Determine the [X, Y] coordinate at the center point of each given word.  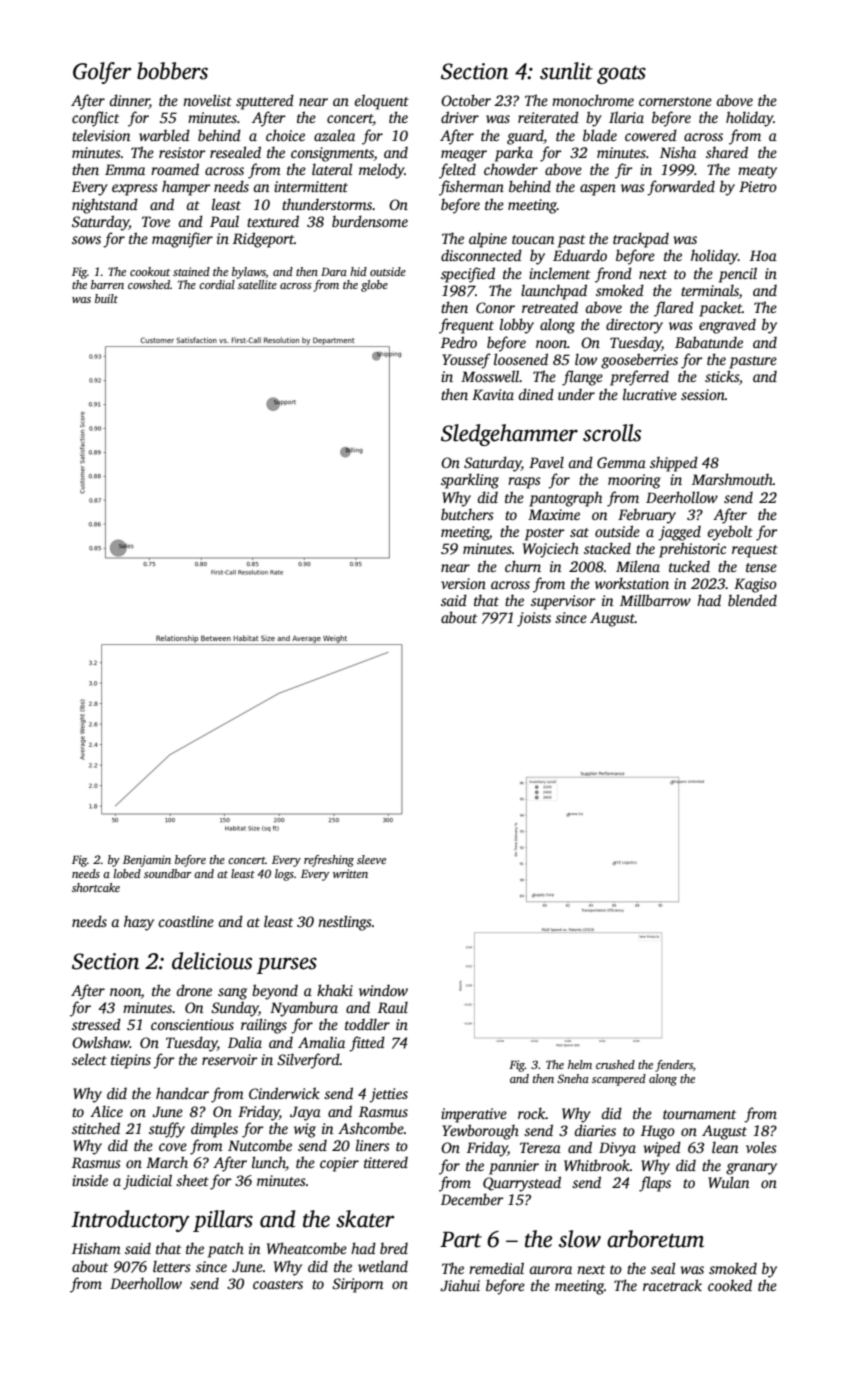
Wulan [728, 1182]
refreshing [329, 861]
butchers [467, 514]
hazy [139, 923]
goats [621, 74]
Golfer [102, 73]
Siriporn [357, 1285]
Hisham [96, 1248]
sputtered [265, 102]
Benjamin [147, 861]
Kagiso [755, 585]
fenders [674, 1066]
